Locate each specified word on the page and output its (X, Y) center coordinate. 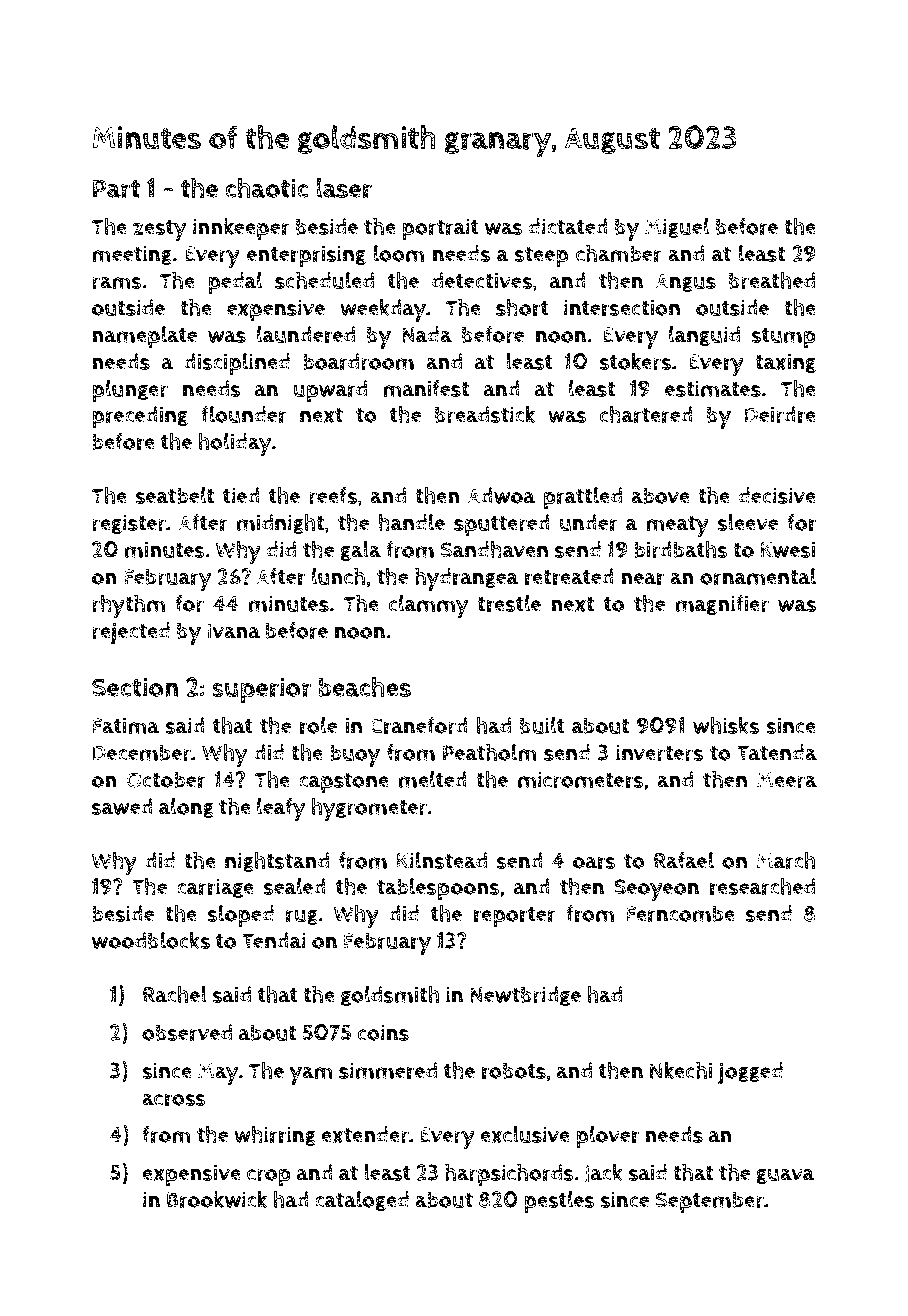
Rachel (175, 994)
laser (344, 188)
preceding (140, 417)
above (660, 495)
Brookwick (217, 1199)
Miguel (677, 228)
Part (116, 189)
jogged (750, 1073)
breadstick (485, 414)
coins (383, 1032)
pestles (559, 1202)
